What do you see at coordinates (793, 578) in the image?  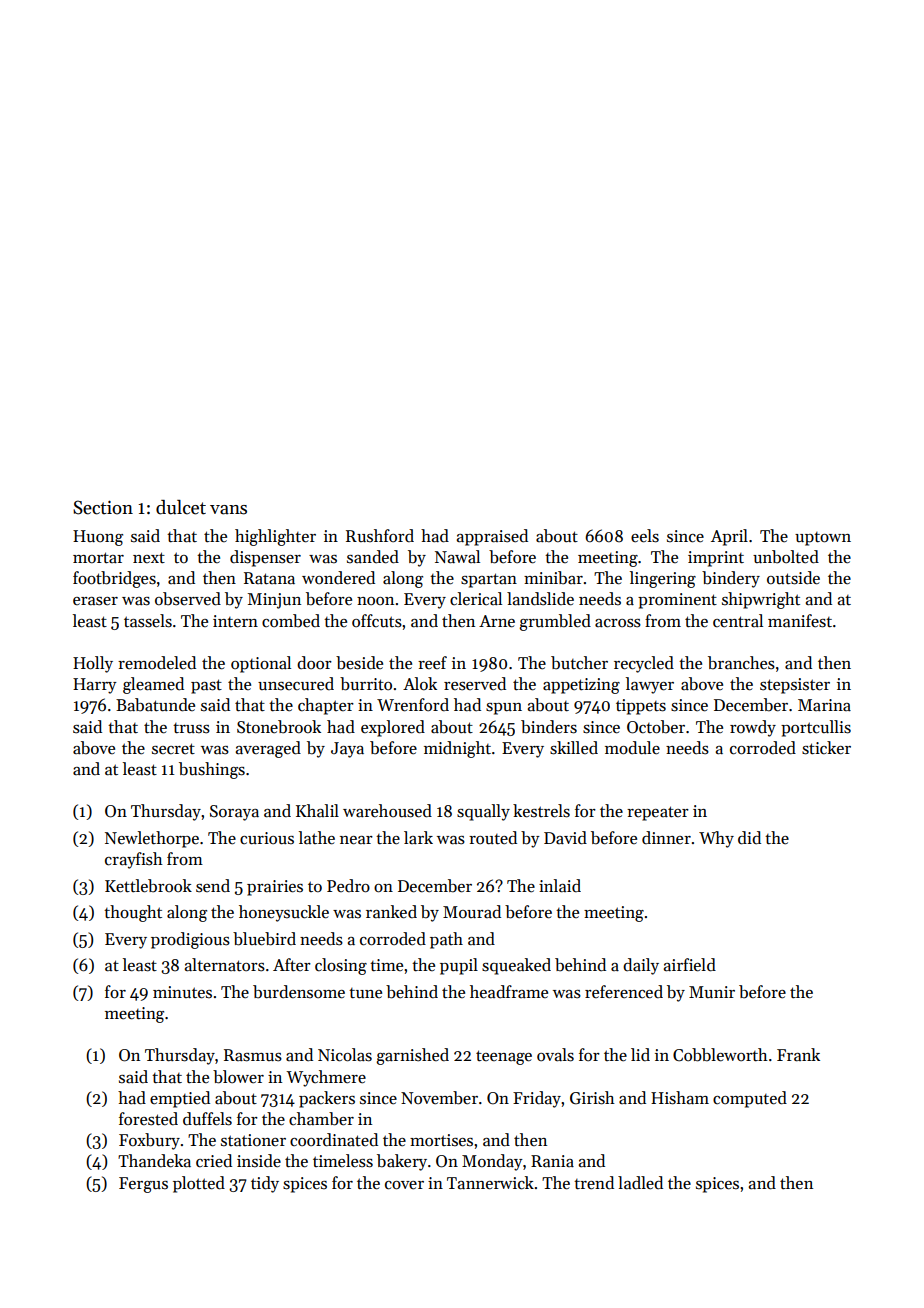 I see `outside` at bounding box center [793, 578].
